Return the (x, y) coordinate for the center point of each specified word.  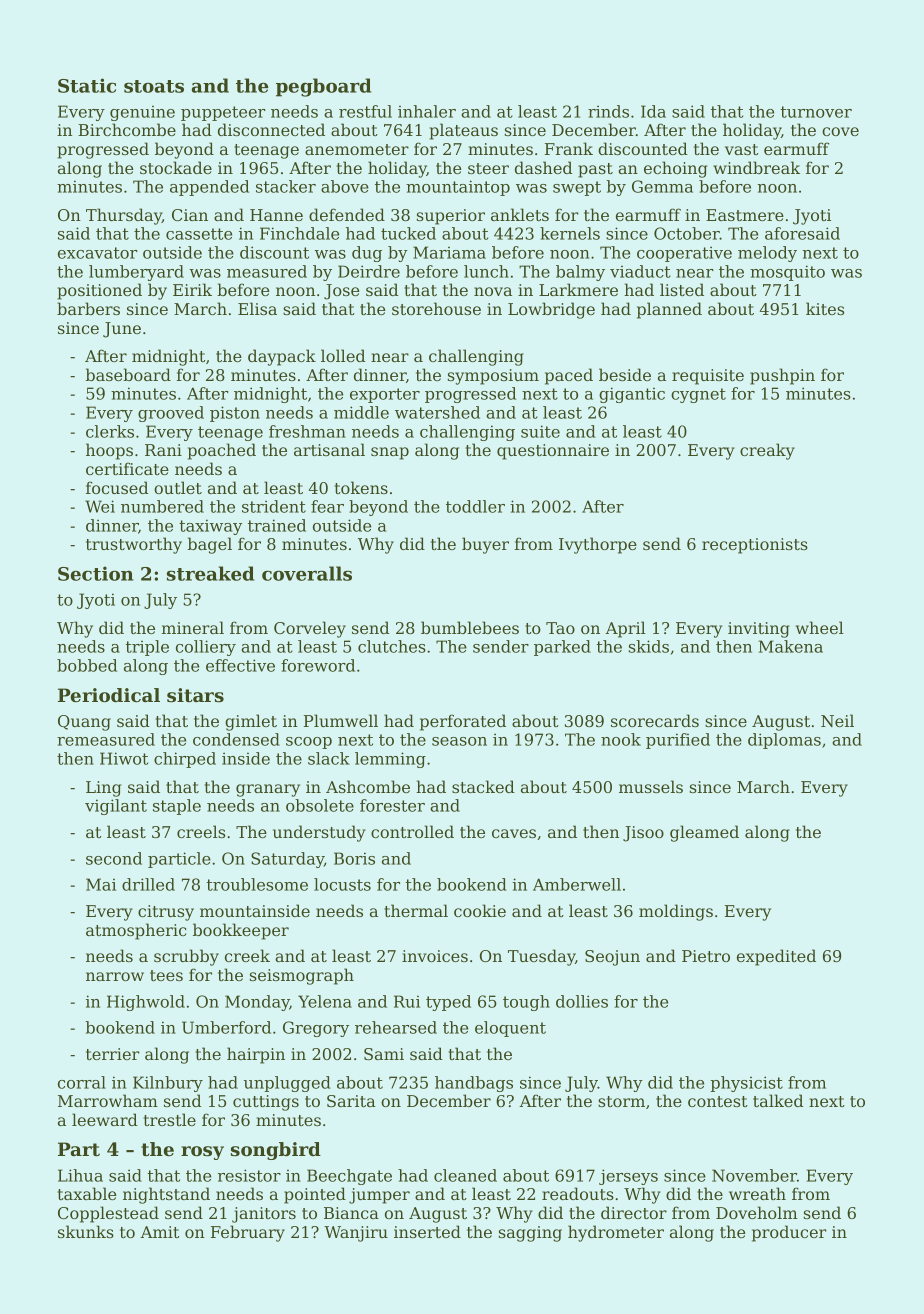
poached (222, 451)
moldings (676, 912)
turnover (816, 112)
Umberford (226, 1027)
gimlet (251, 722)
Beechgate (349, 1177)
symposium (493, 377)
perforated (463, 722)
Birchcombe (127, 129)
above (345, 186)
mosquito (787, 273)
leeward (105, 1119)
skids (649, 646)
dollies (582, 1001)
